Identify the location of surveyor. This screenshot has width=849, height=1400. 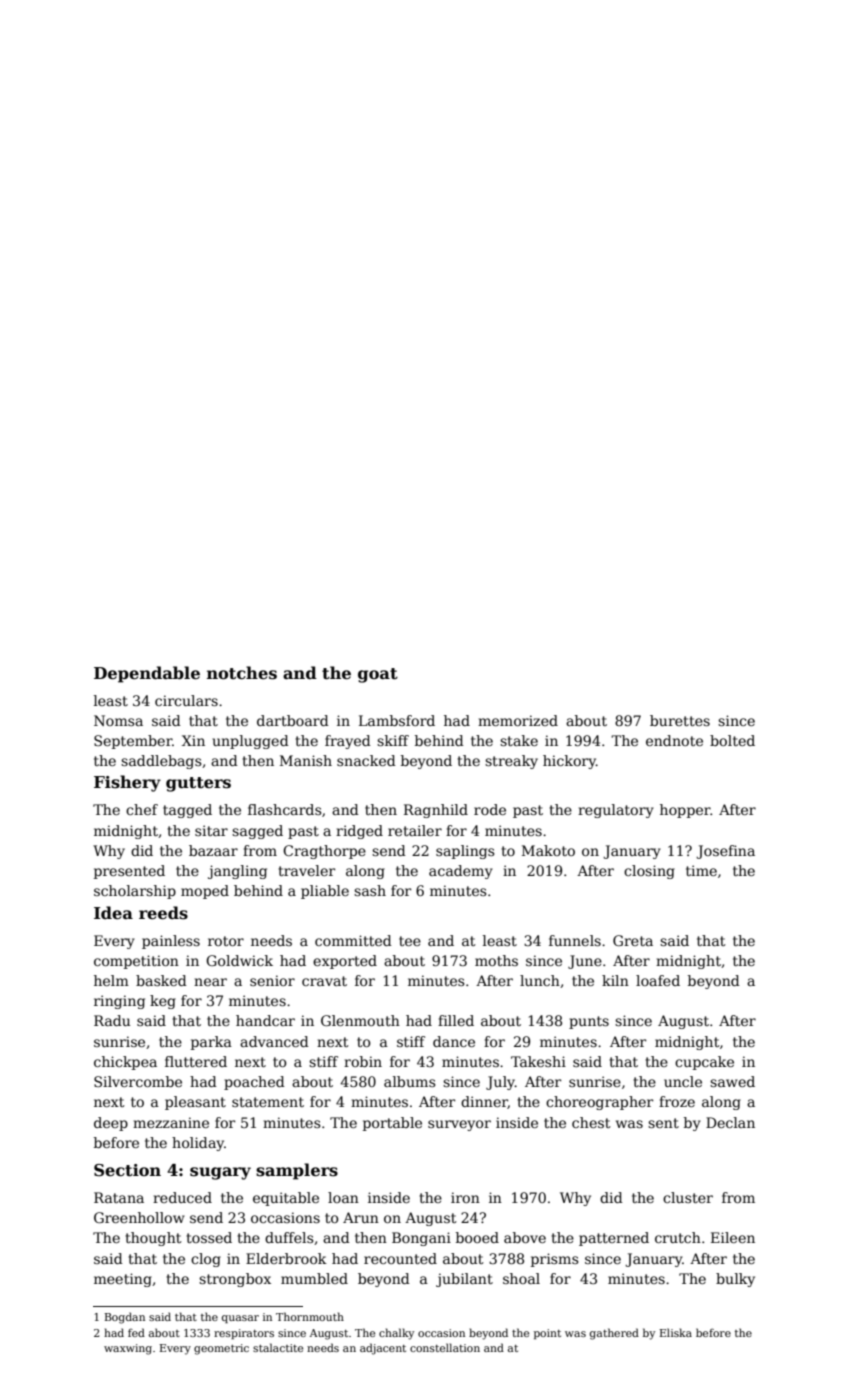
(459, 1125).
